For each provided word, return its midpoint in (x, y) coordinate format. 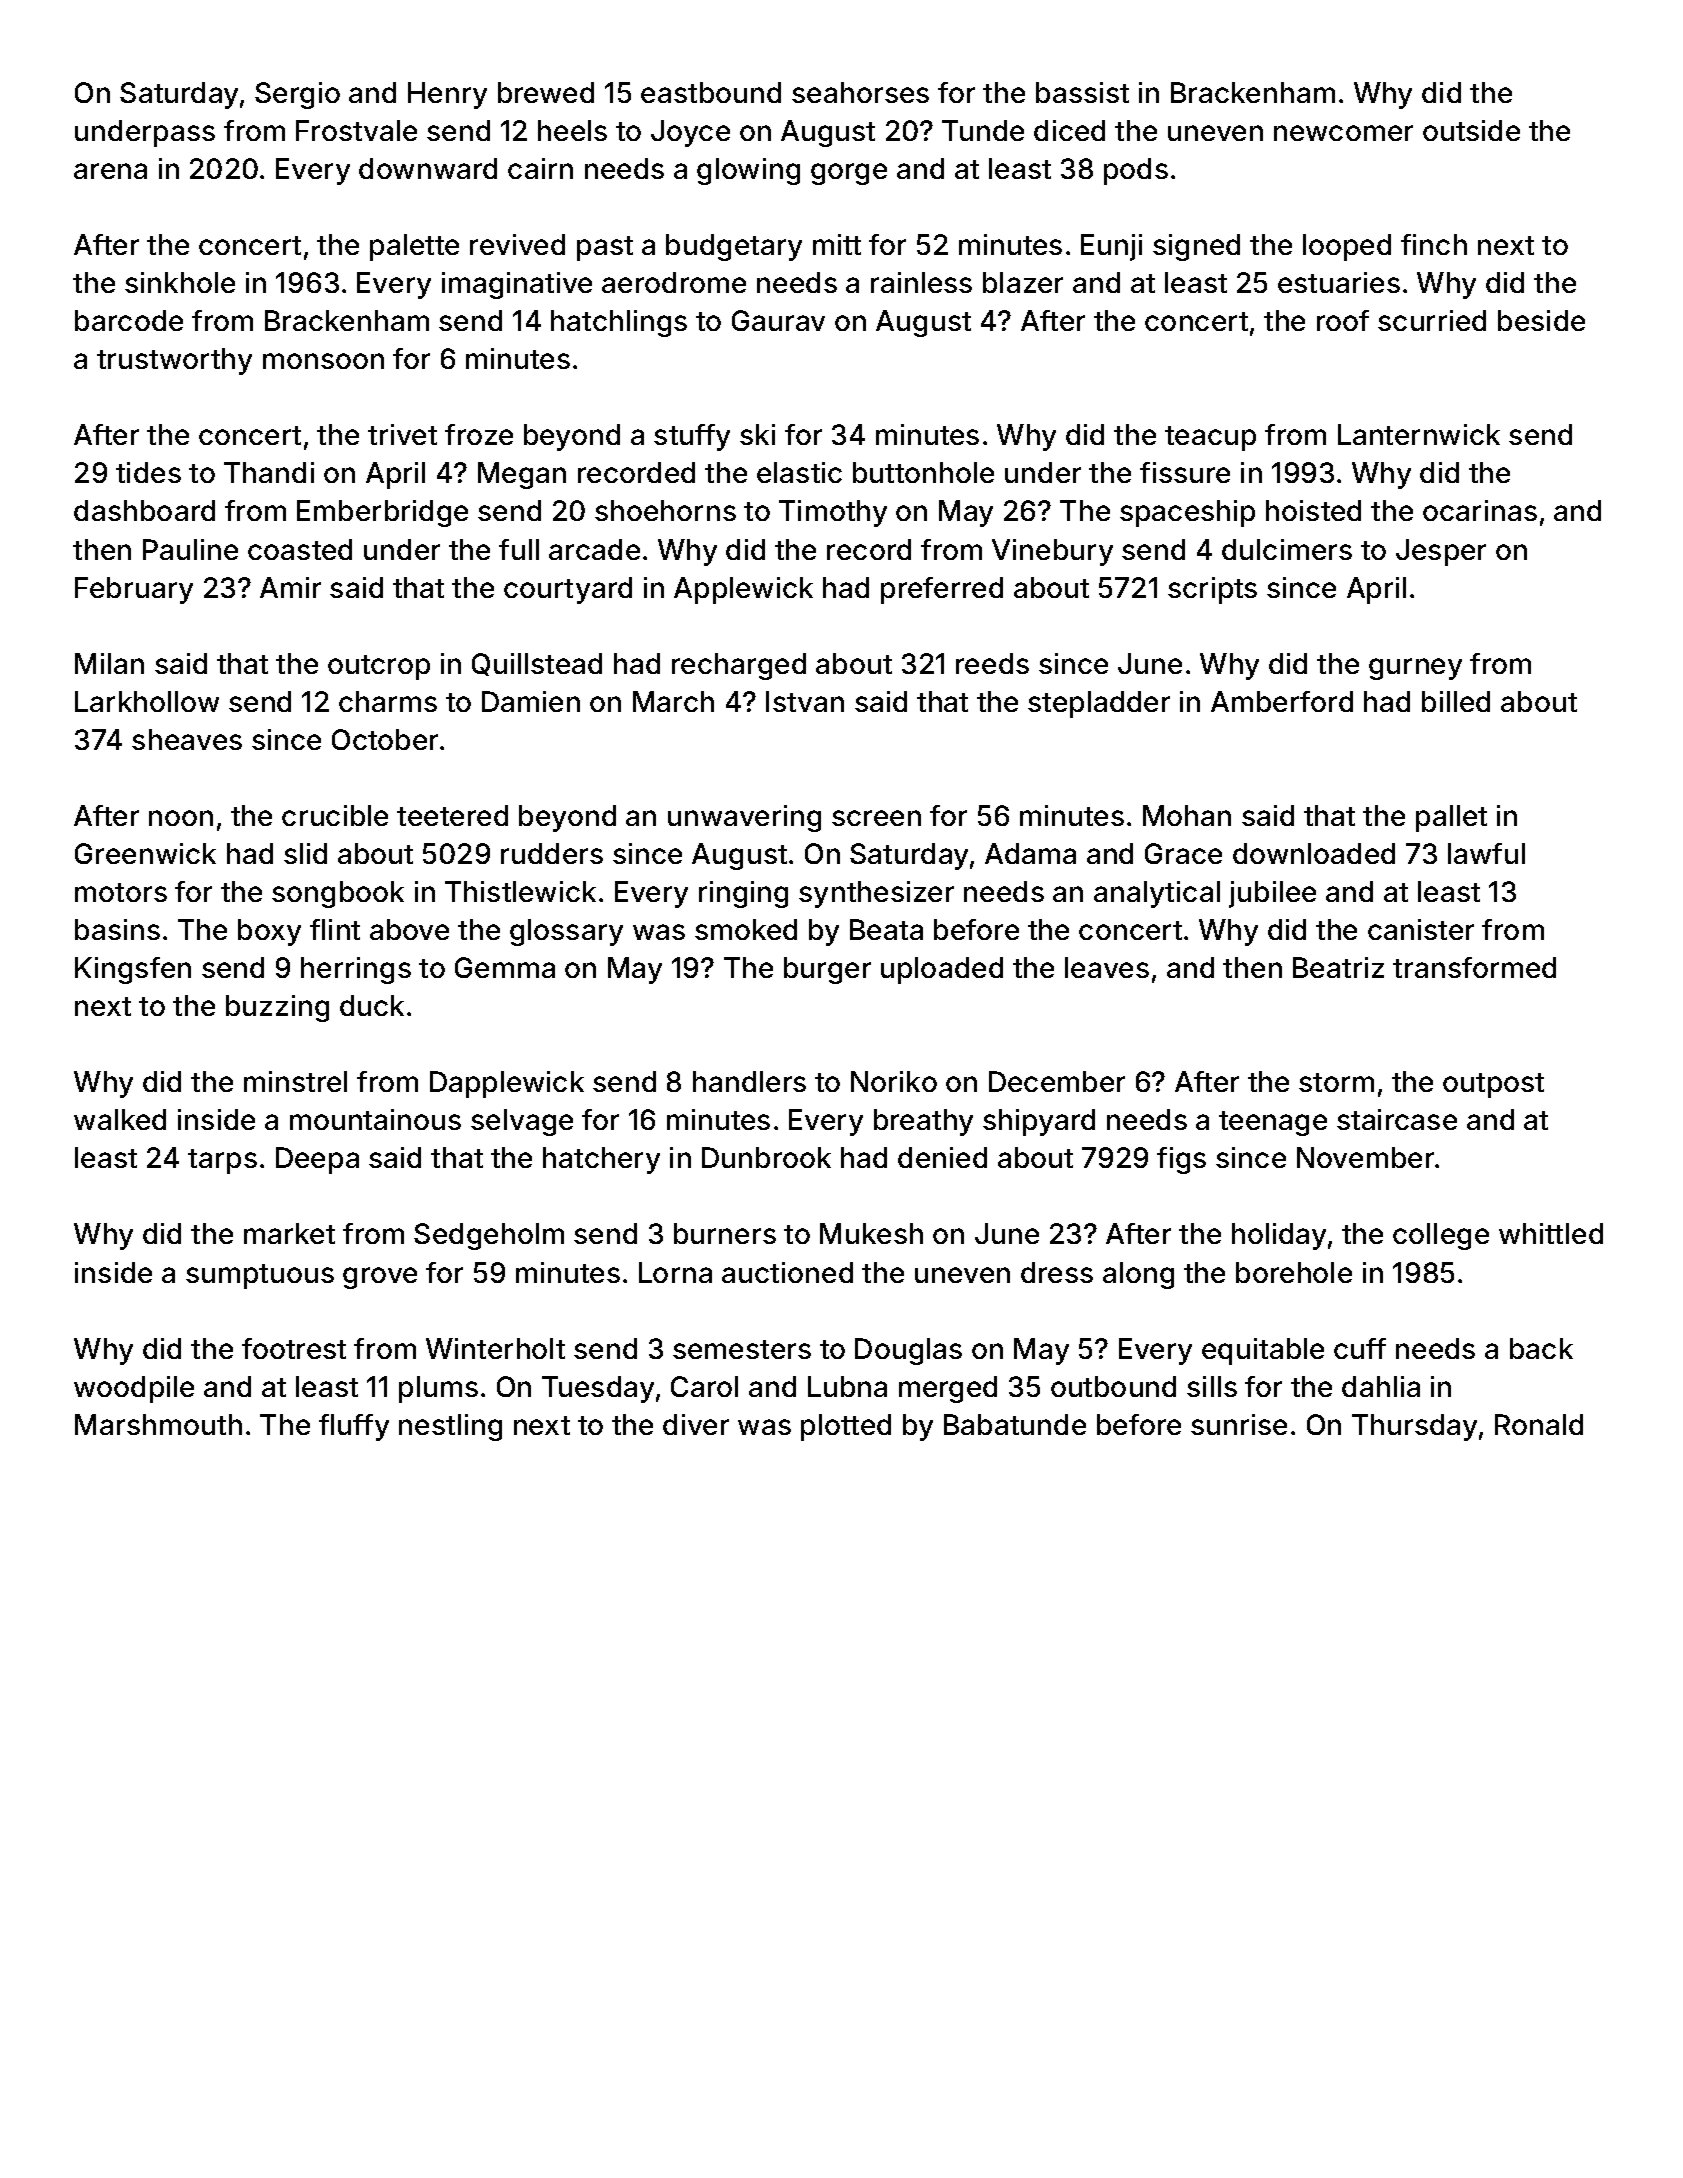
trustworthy (174, 361)
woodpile (134, 1389)
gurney (1415, 669)
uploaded (942, 970)
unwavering (744, 818)
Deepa (317, 1160)
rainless (921, 282)
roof (1343, 320)
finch (1434, 244)
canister (1421, 929)
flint (335, 929)
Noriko (894, 1081)
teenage (1273, 1123)
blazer (1023, 282)
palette (414, 247)
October (385, 739)
